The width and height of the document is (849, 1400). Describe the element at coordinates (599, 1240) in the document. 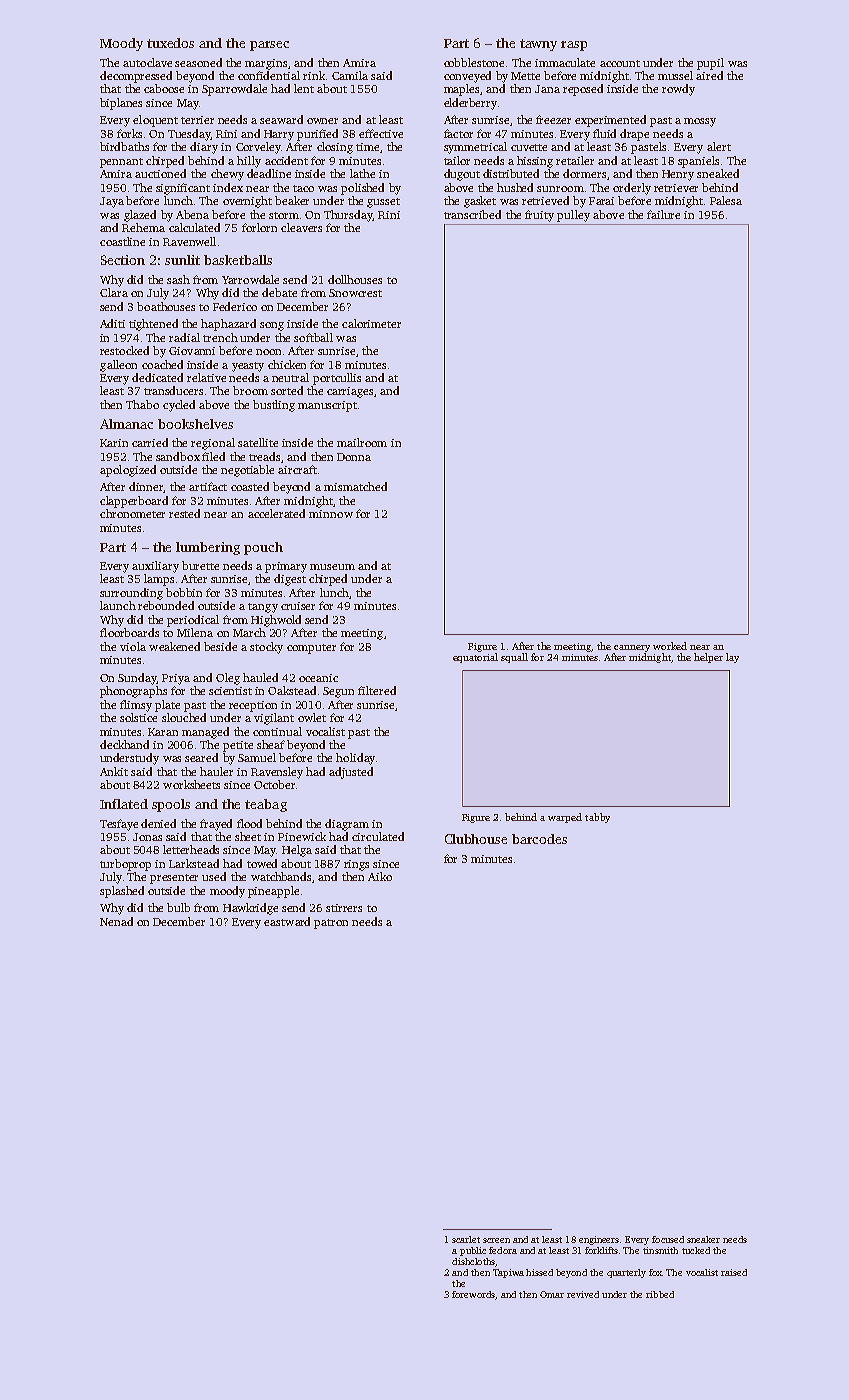

I see `engineers` at that location.
